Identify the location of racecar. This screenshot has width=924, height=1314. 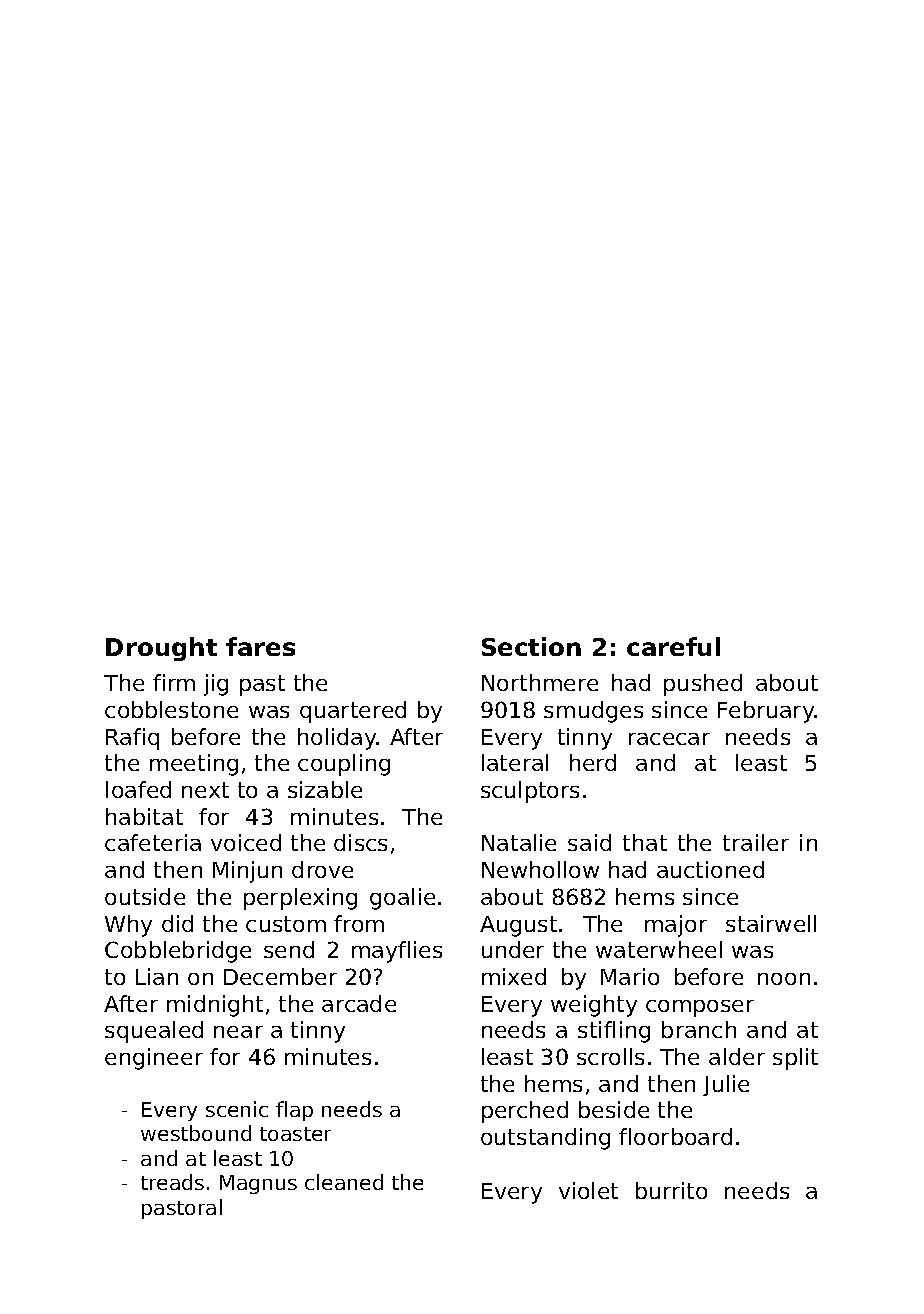
(669, 739).
